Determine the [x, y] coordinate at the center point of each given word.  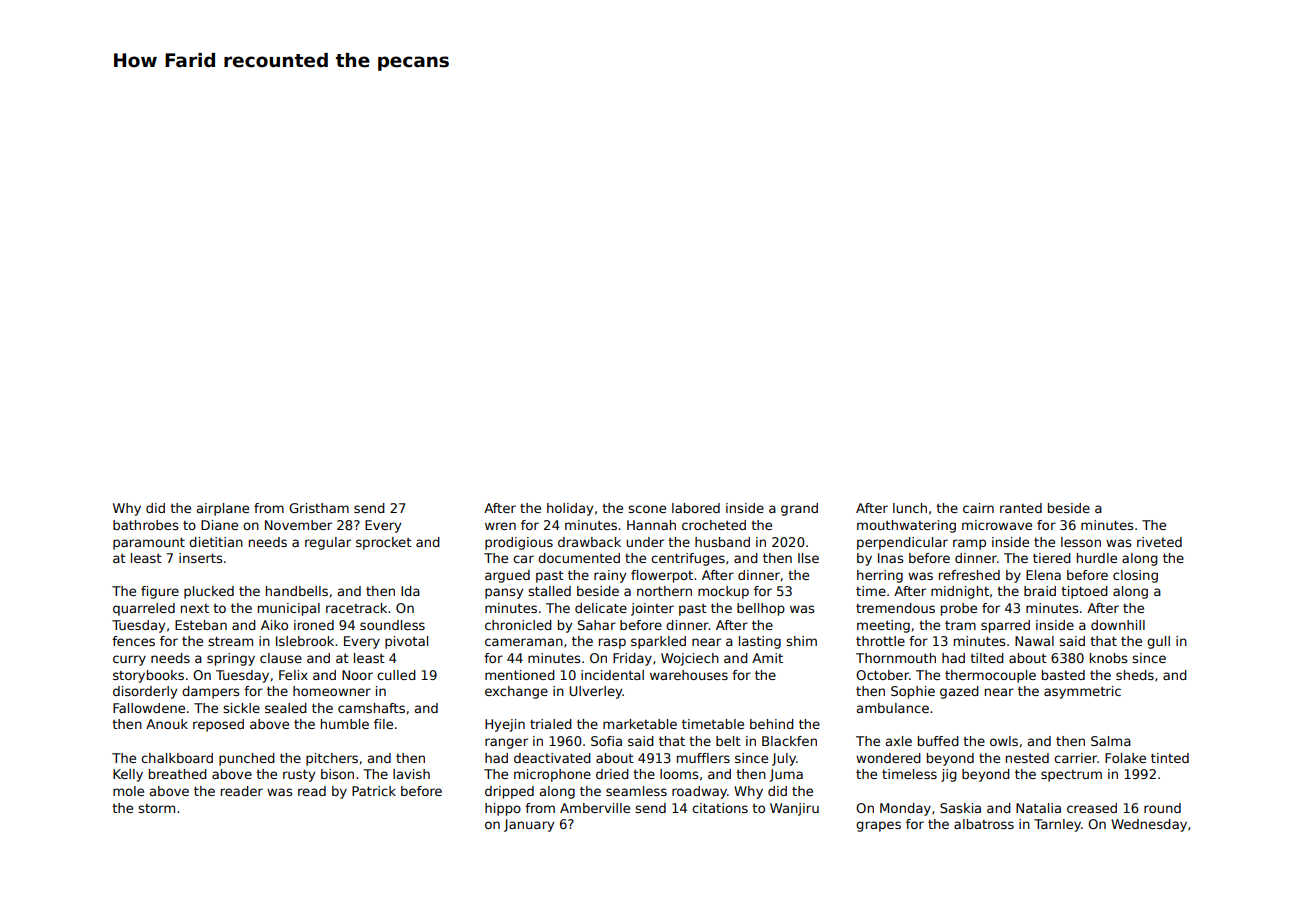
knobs [1108, 658]
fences [133, 641]
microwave [997, 525]
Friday [632, 659]
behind [772, 724]
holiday [570, 509]
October [882, 675]
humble [345, 724]
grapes [878, 826]
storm [156, 808]
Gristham [319, 508]
